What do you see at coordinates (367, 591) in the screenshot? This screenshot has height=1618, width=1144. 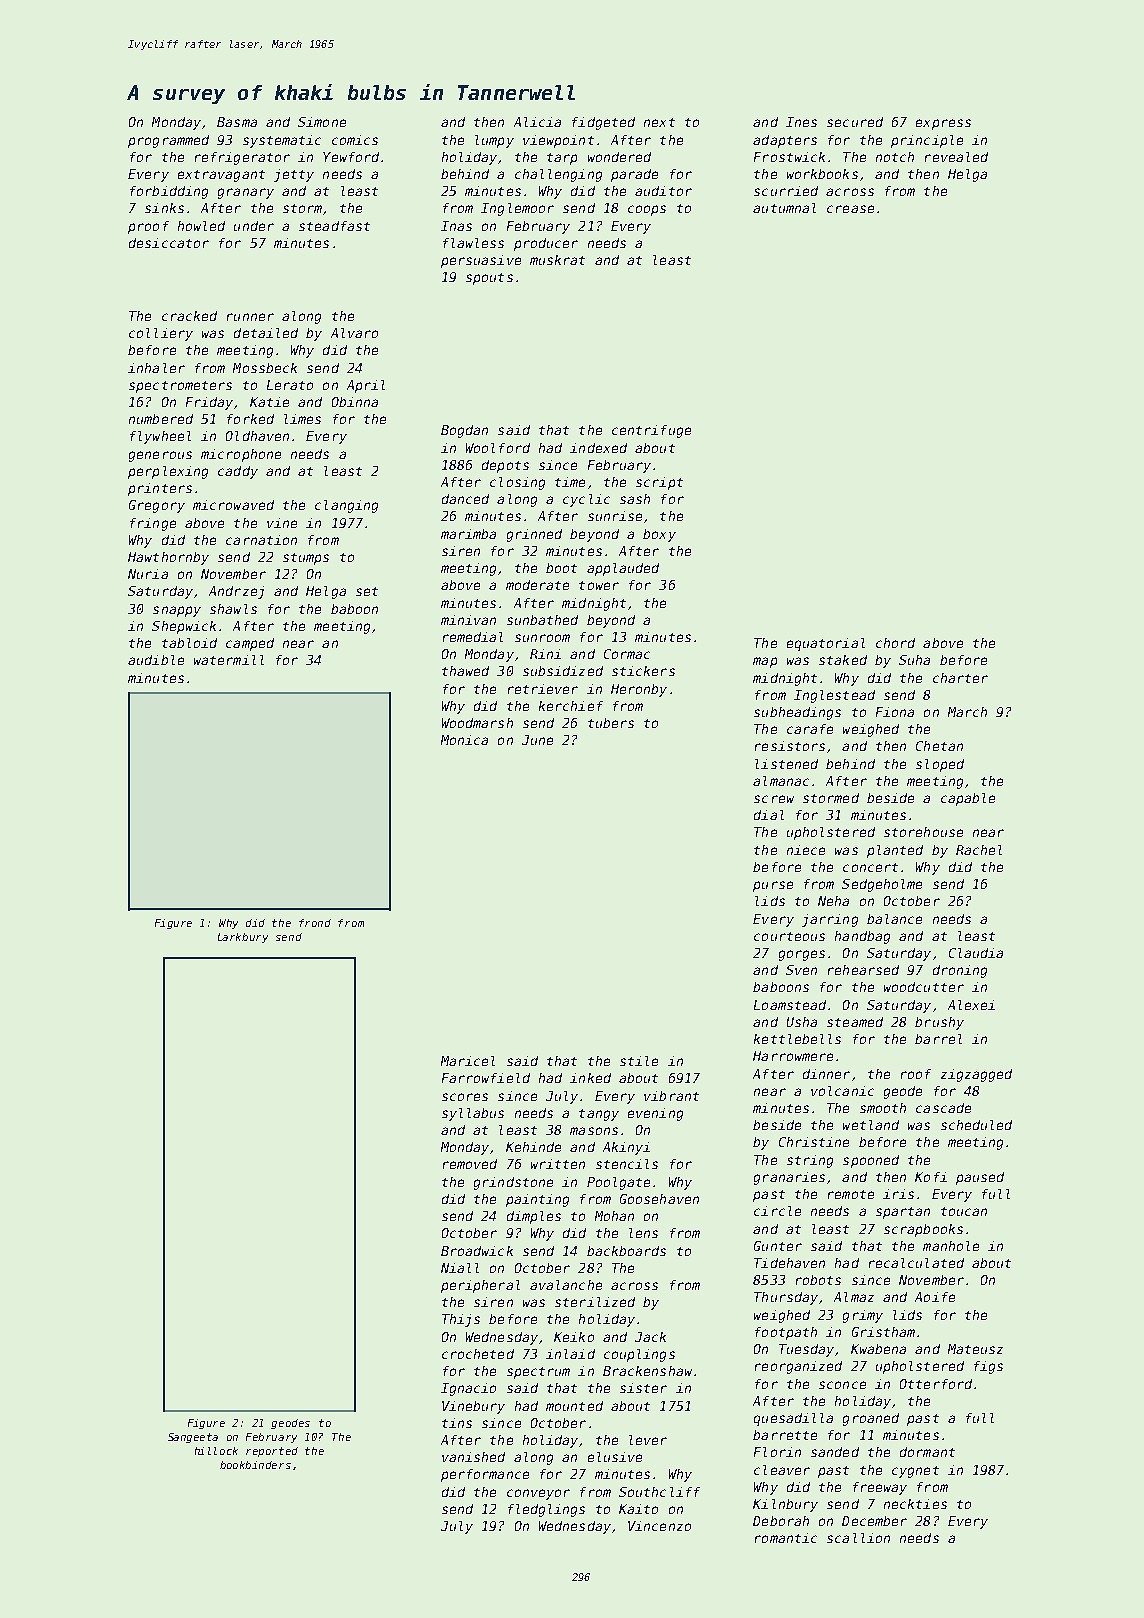 I see `set` at bounding box center [367, 591].
